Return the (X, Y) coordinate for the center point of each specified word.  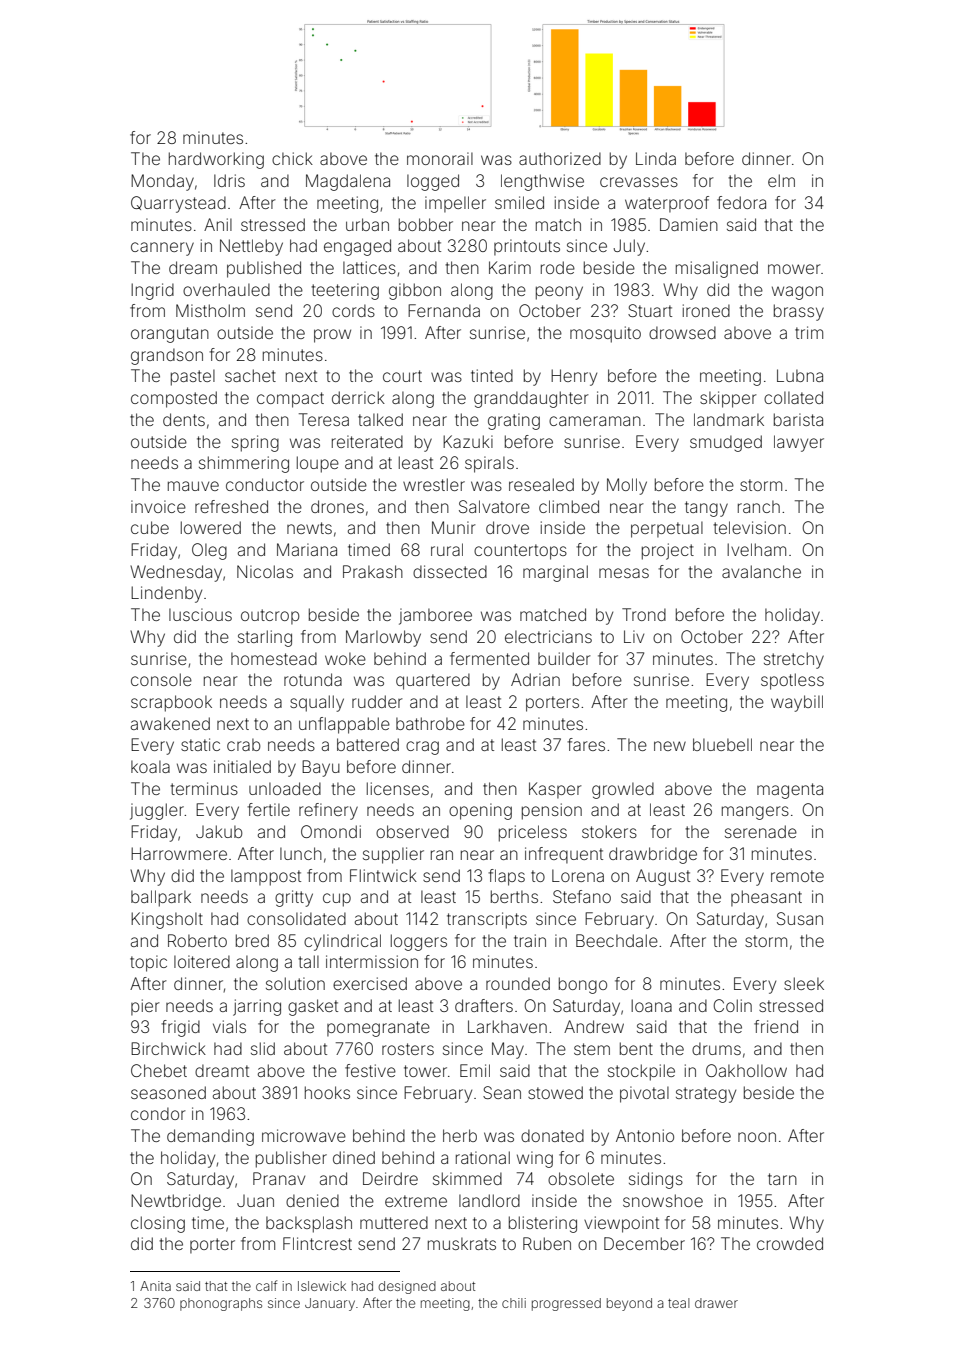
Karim (510, 267)
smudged (726, 443)
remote (797, 876)
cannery (162, 249)
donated (552, 1135)
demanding (210, 1137)
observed (412, 831)
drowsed (682, 332)
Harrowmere (179, 853)
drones (337, 506)
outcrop (270, 616)
